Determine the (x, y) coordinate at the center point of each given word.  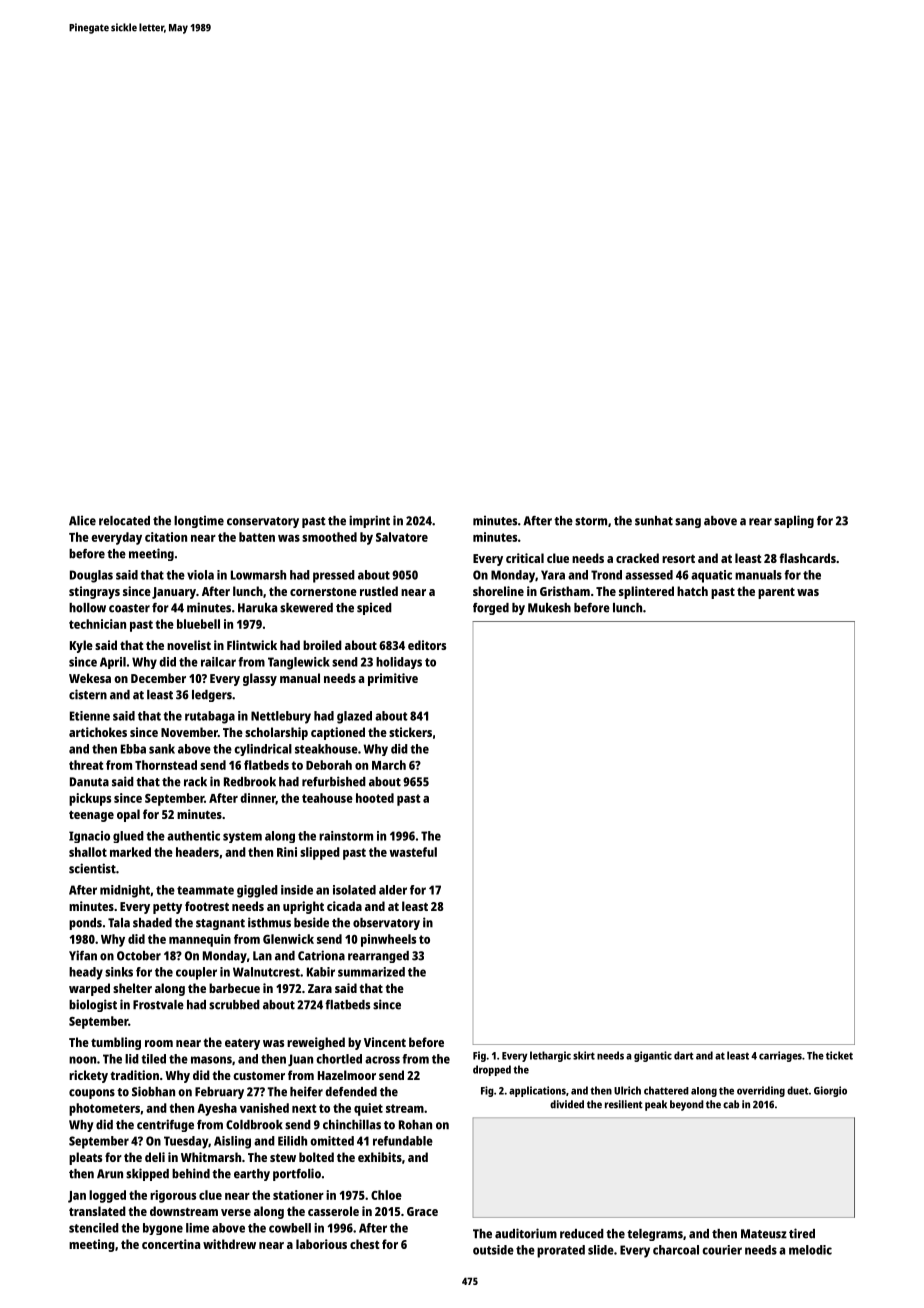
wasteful (413, 852)
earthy (252, 1175)
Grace (422, 1211)
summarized (371, 972)
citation (166, 537)
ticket (839, 1055)
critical (525, 558)
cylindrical (263, 750)
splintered (646, 592)
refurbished (334, 781)
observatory (386, 924)
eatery (242, 1044)
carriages (780, 1056)
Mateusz (764, 1234)
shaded (152, 923)
